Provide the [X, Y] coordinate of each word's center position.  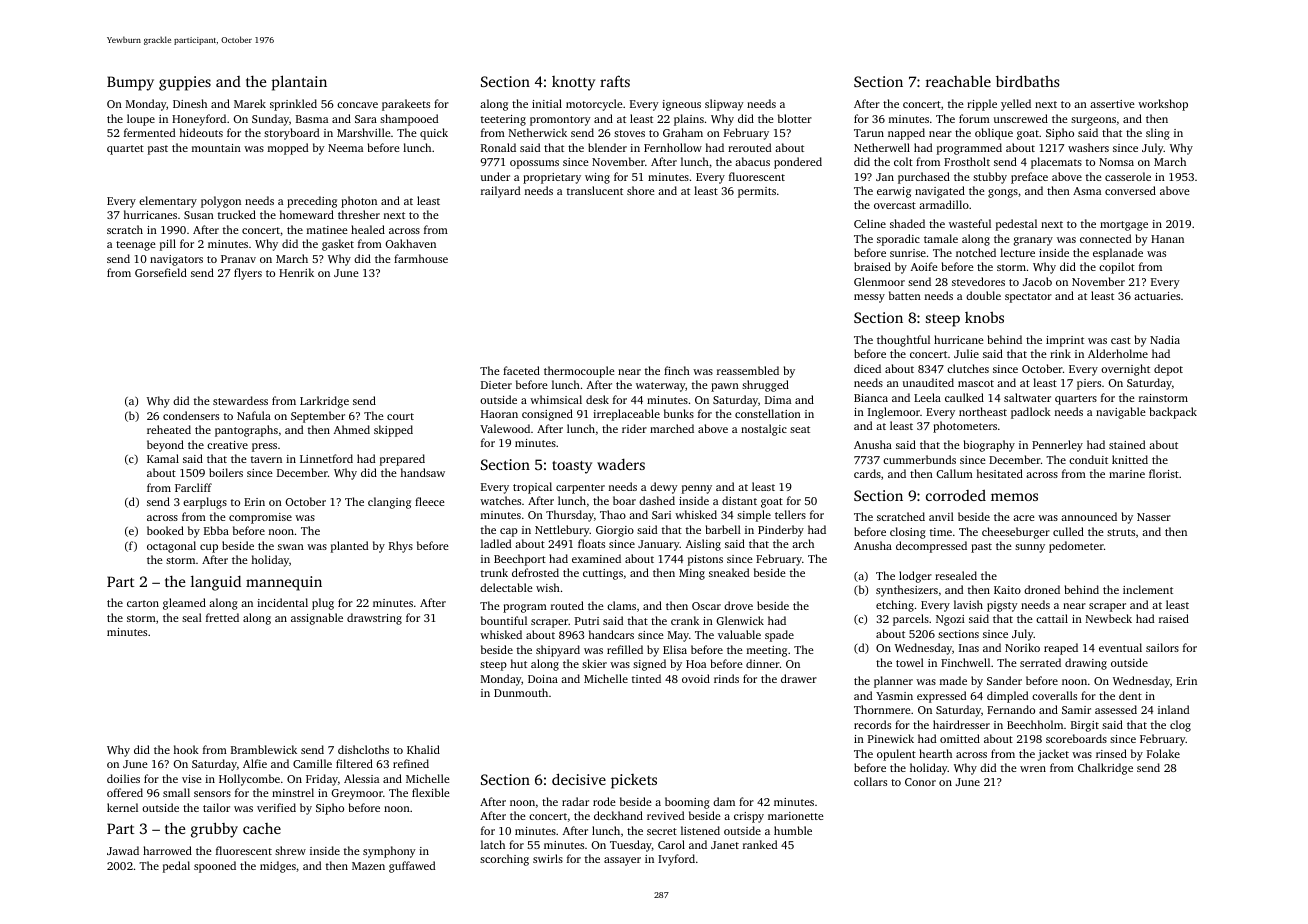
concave [357, 105]
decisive [579, 779]
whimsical [556, 399]
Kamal [163, 458]
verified [276, 807]
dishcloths [363, 749]
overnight [1125, 370]
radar [575, 801]
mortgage [1124, 226]
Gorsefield [161, 272]
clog [1180, 726]
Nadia [1165, 339]
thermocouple [579, 372]
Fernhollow [673, 147]
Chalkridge [1105, 769]
